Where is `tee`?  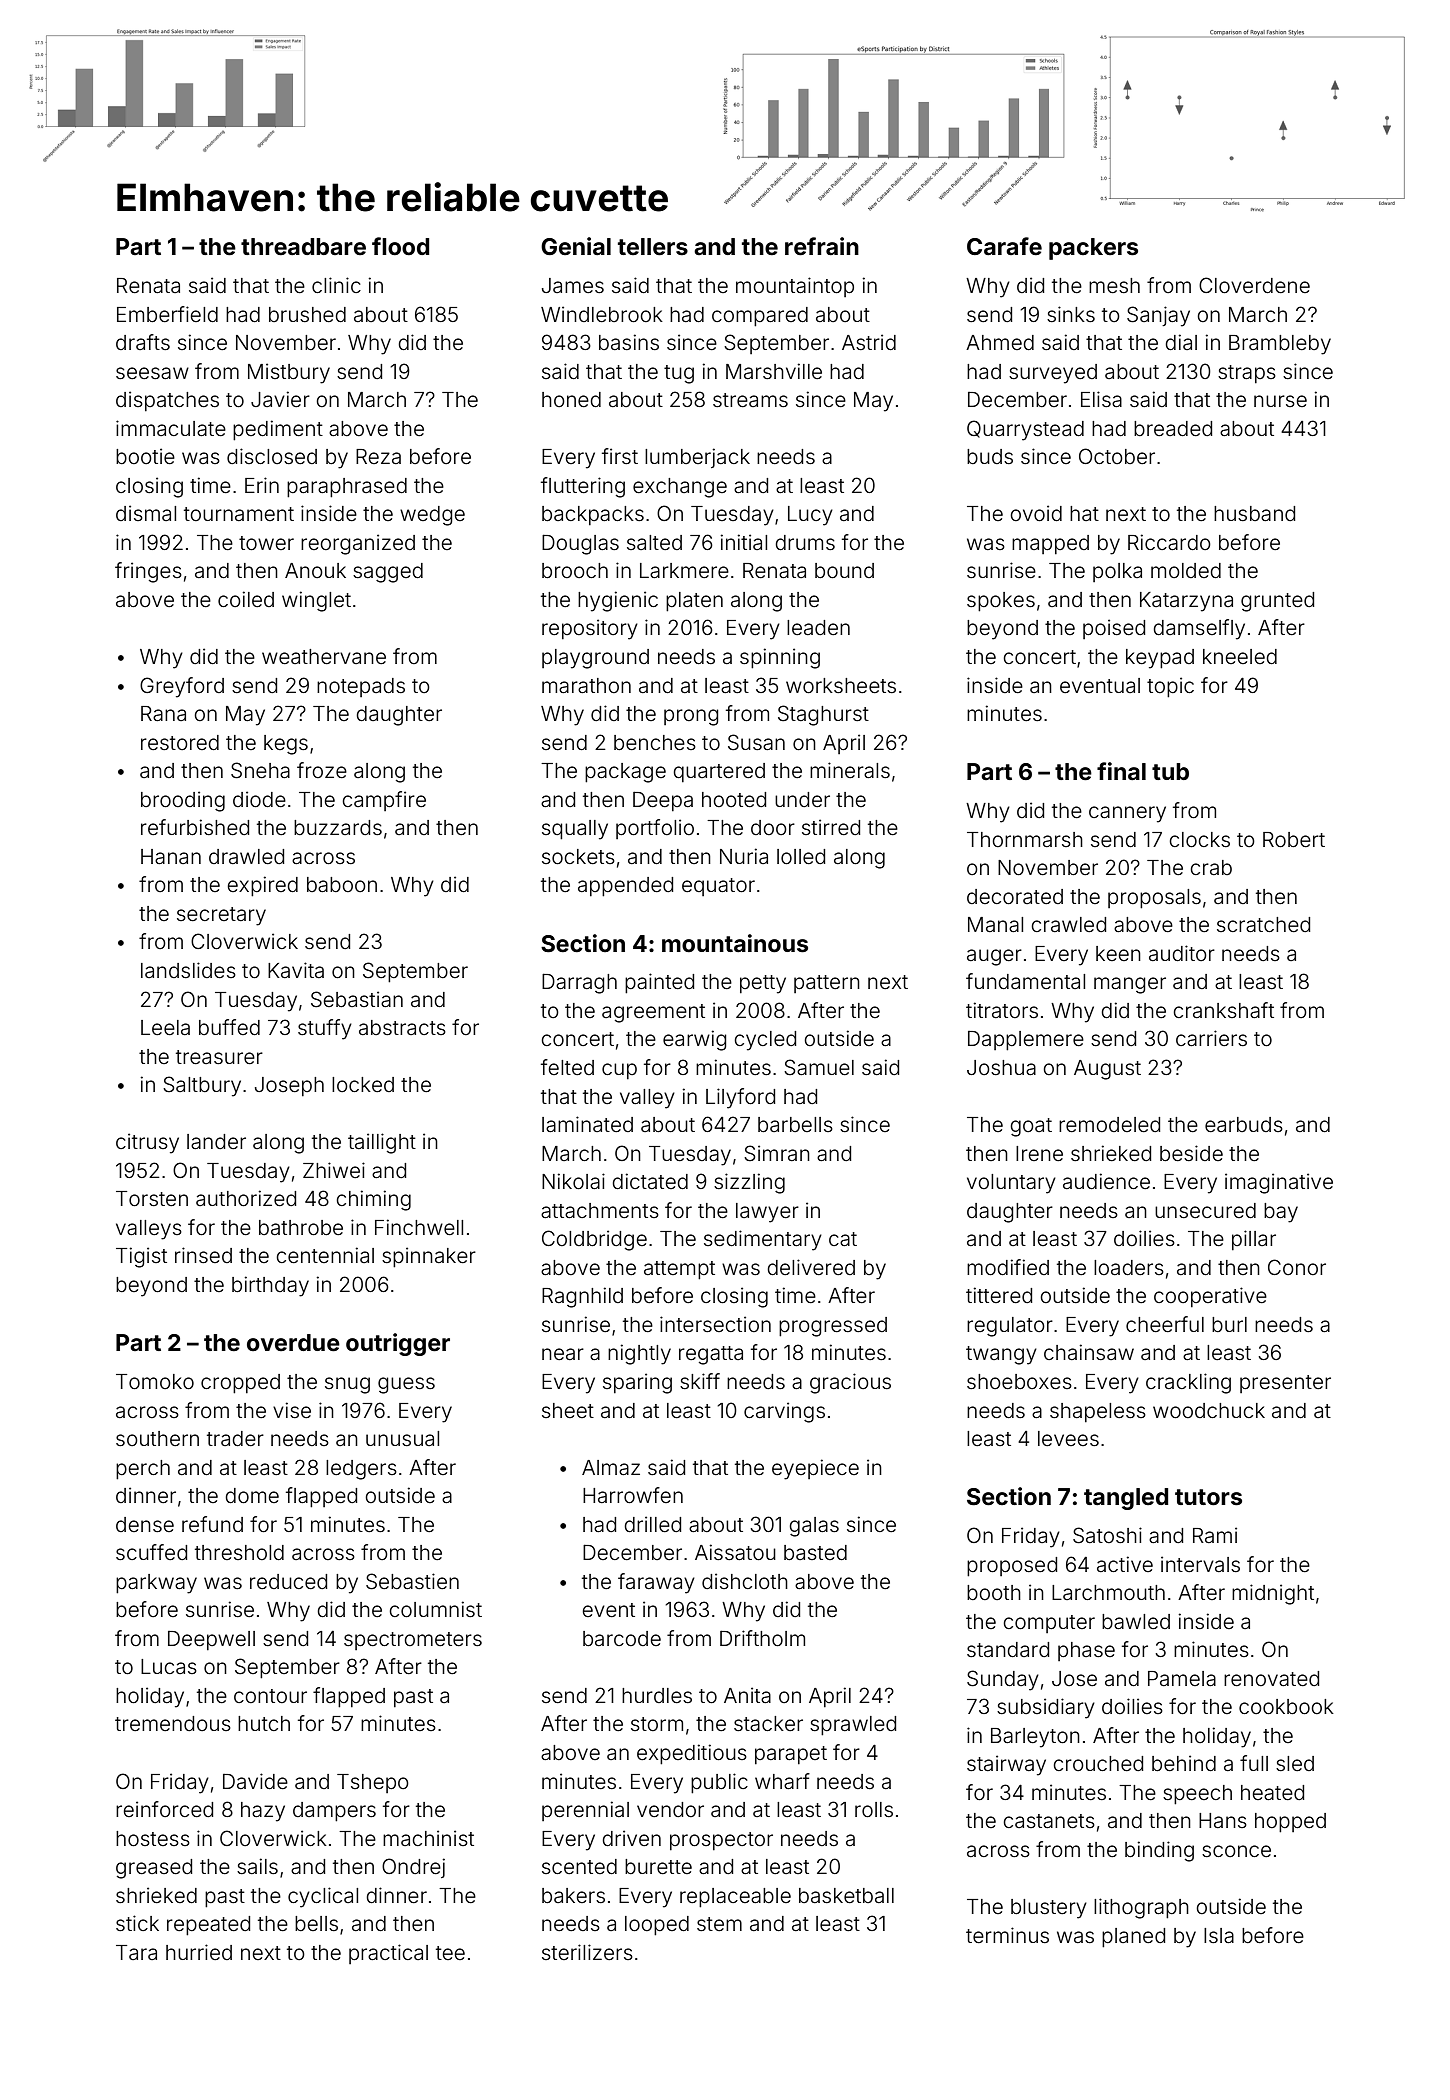
tee is located at coordinates (450, 1953).
